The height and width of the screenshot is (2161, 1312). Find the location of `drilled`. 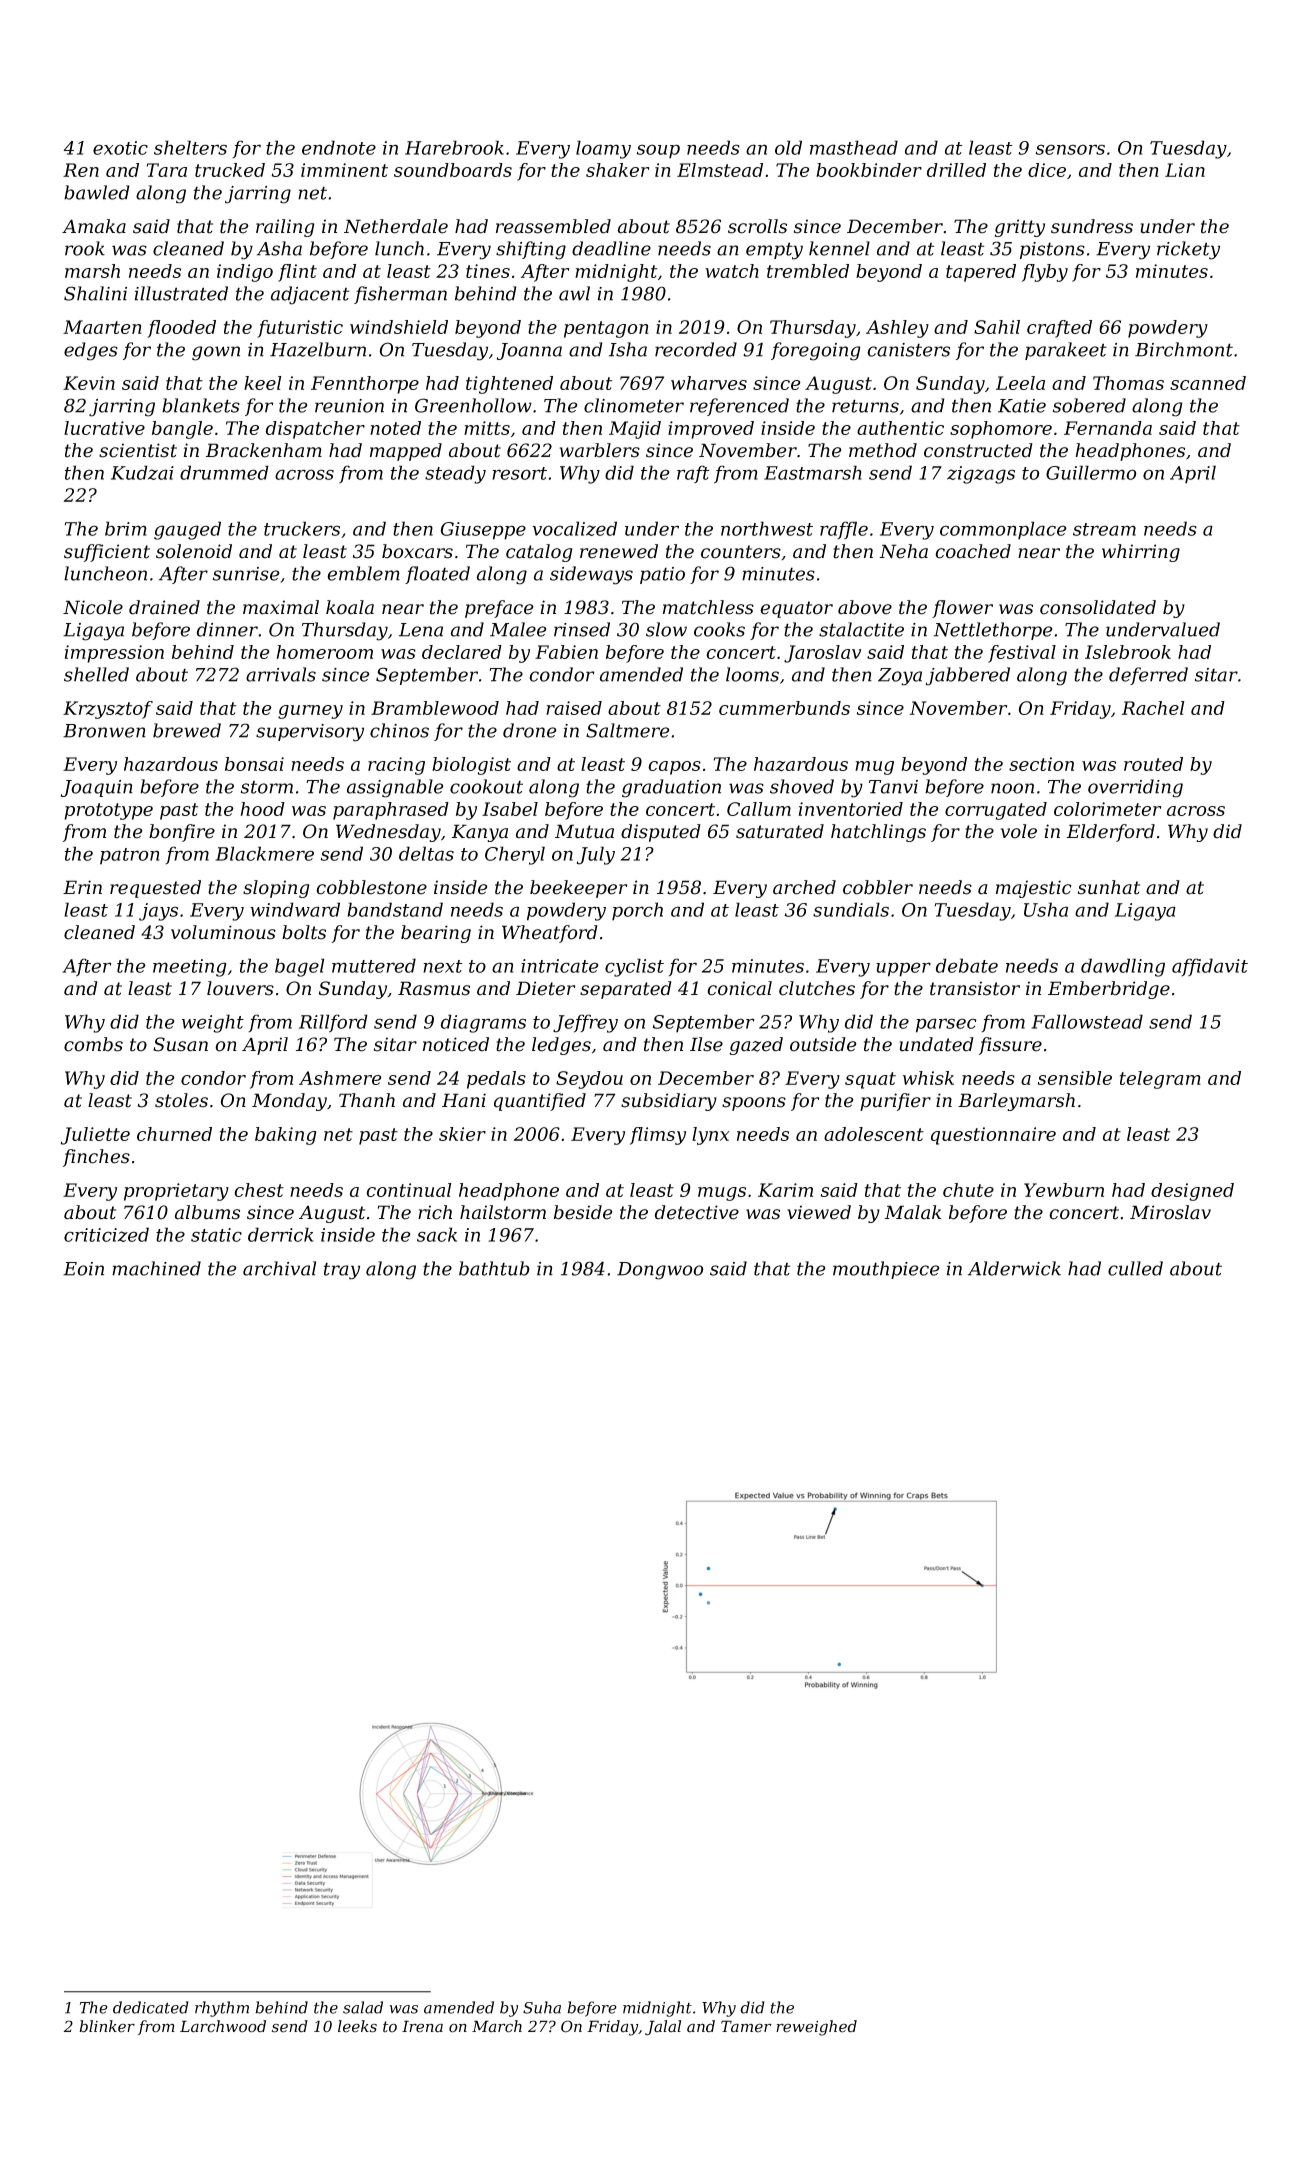

drilled is located at coordinates (956, 170).
